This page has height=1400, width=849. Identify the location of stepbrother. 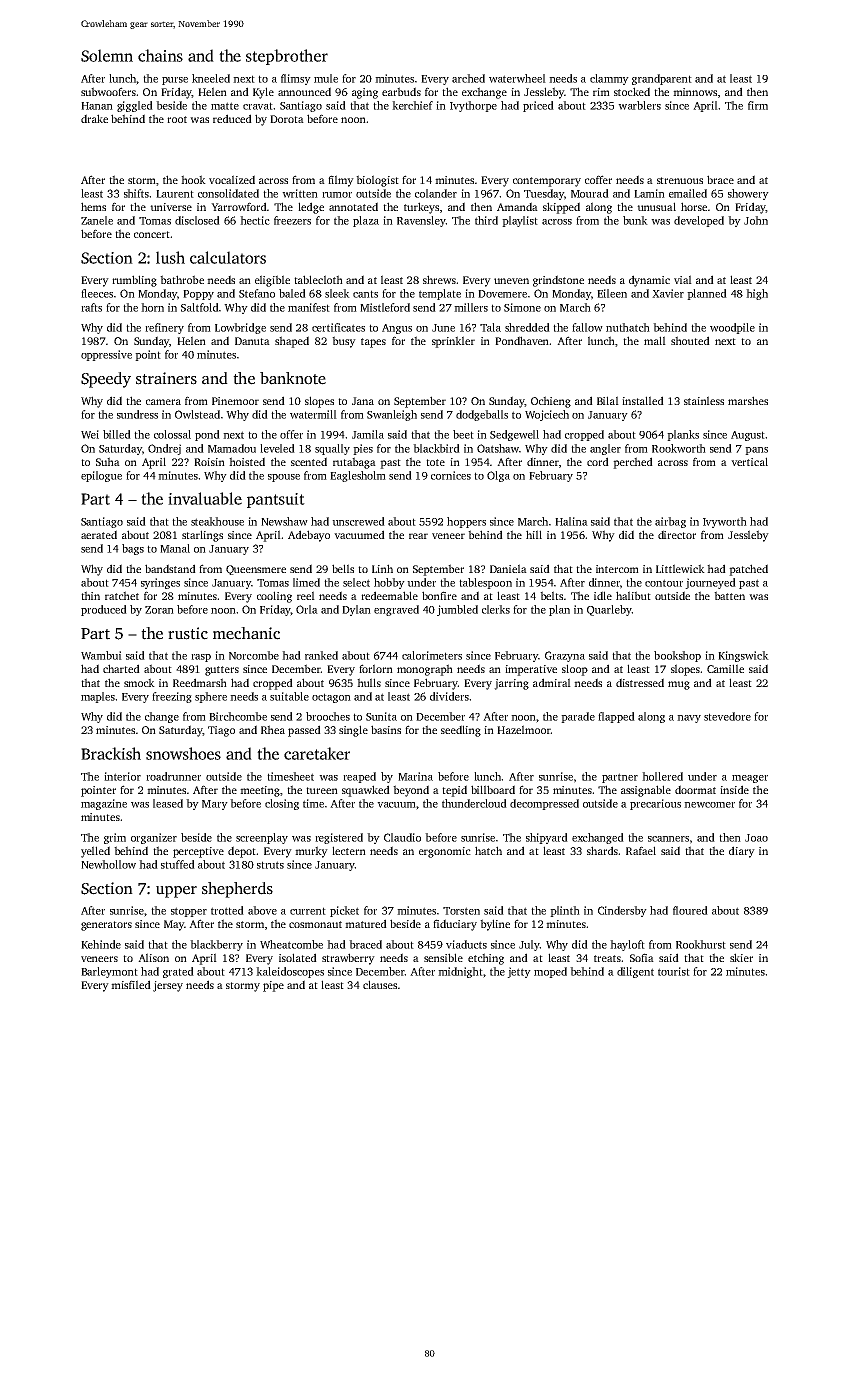
(287, 57).
